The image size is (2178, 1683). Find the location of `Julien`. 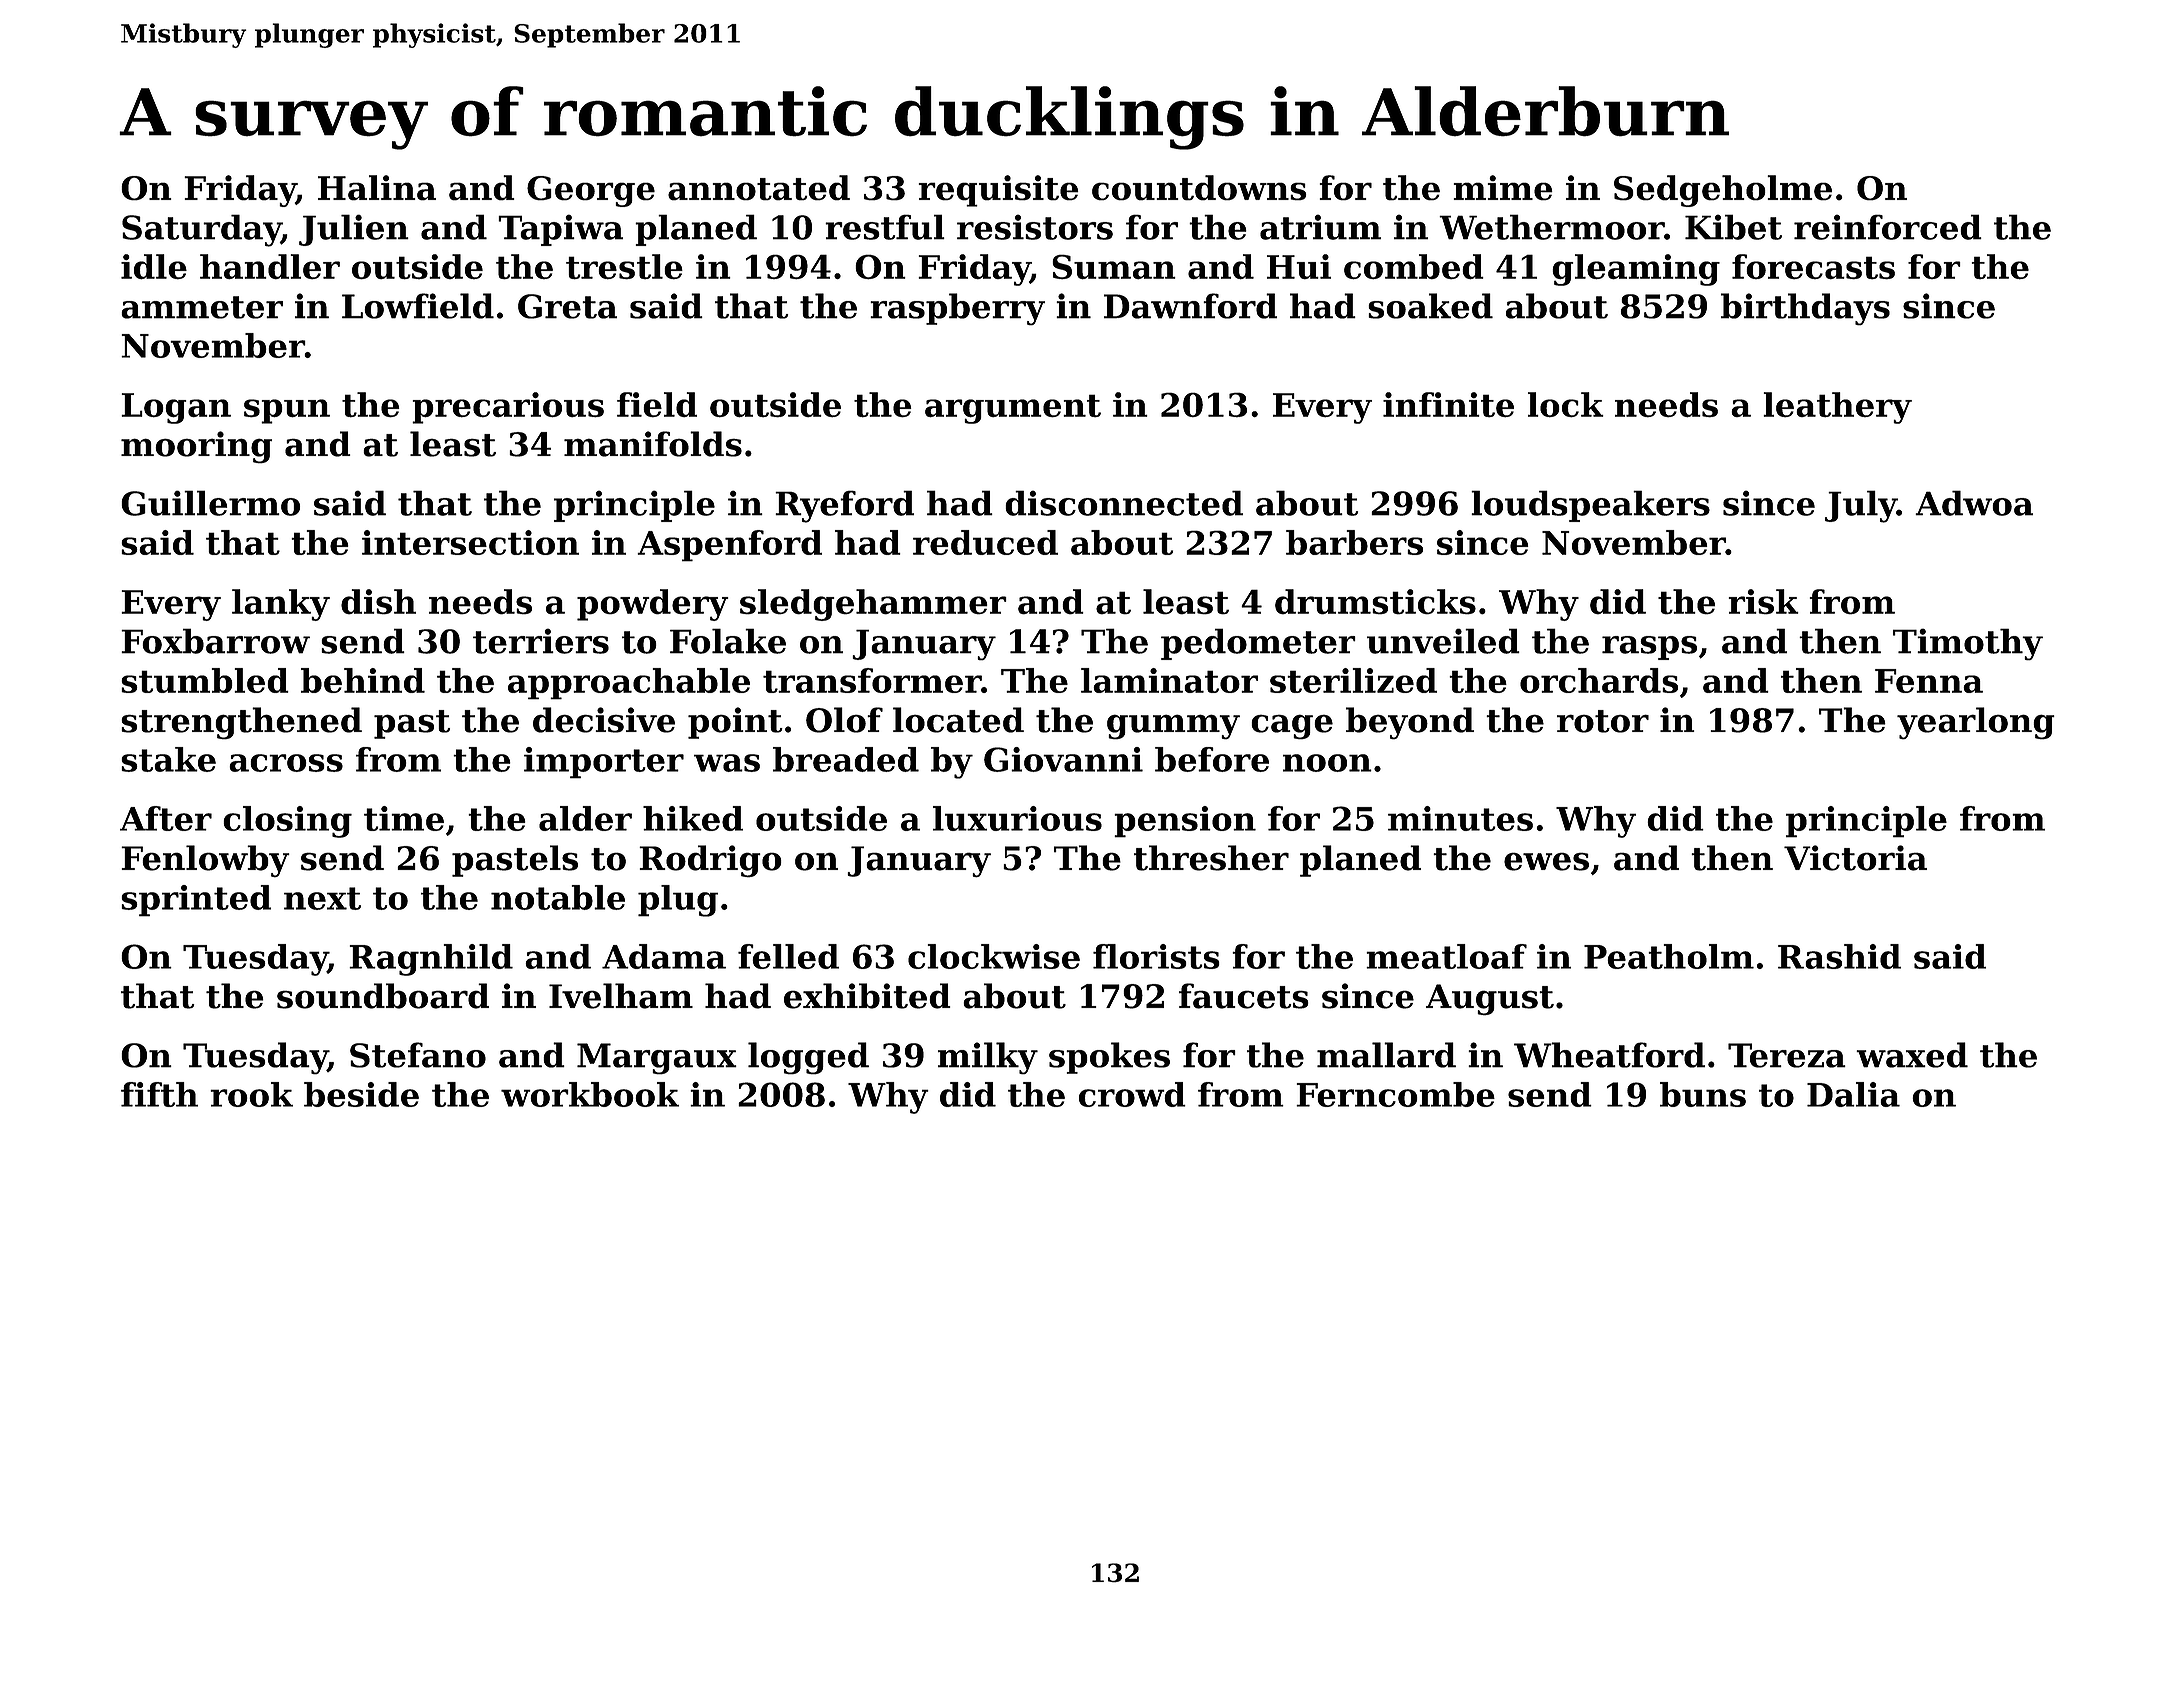

Julien is located at coordinates (354, 230).
